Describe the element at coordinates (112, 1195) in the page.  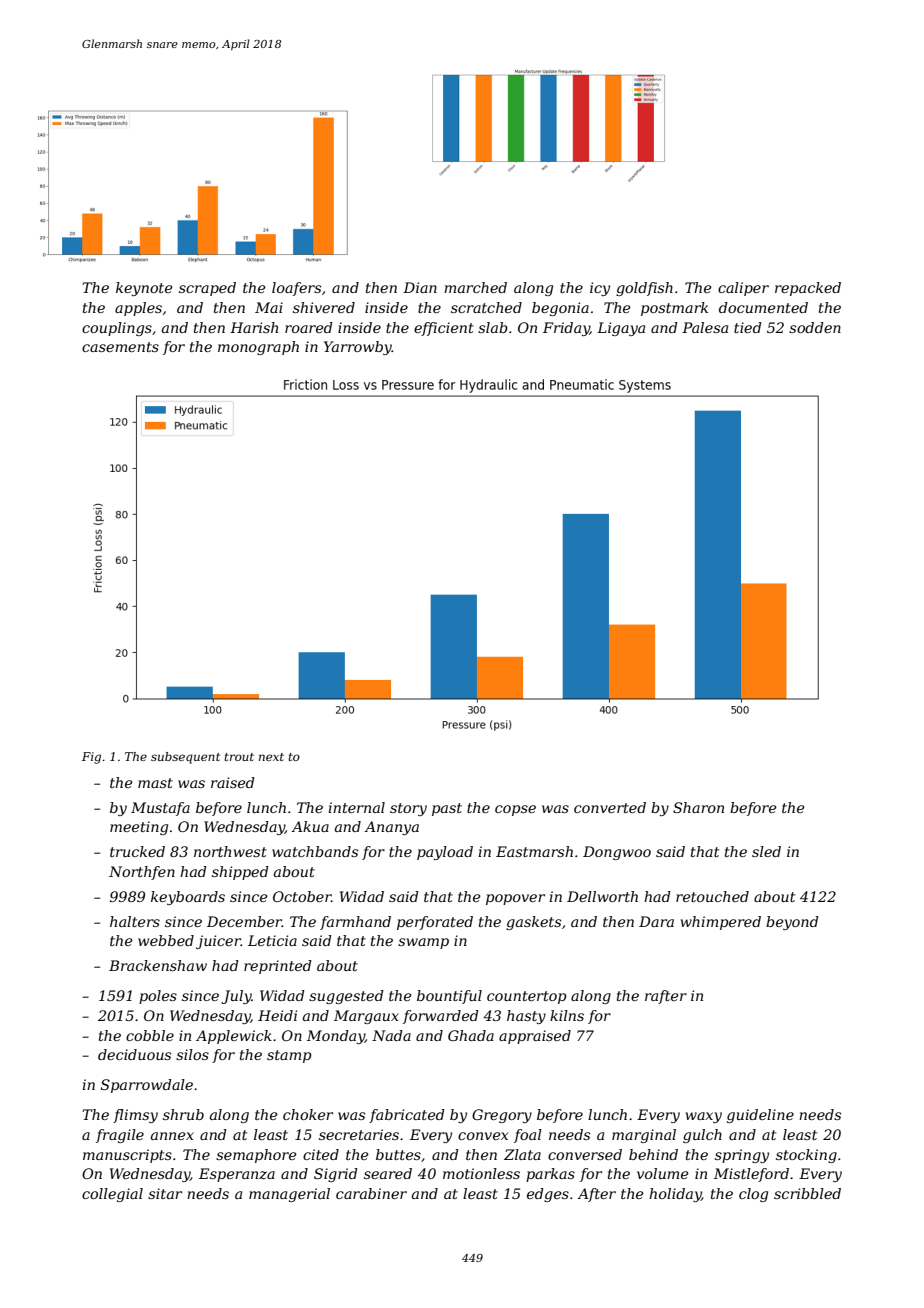
I see `collegial` at that location.
